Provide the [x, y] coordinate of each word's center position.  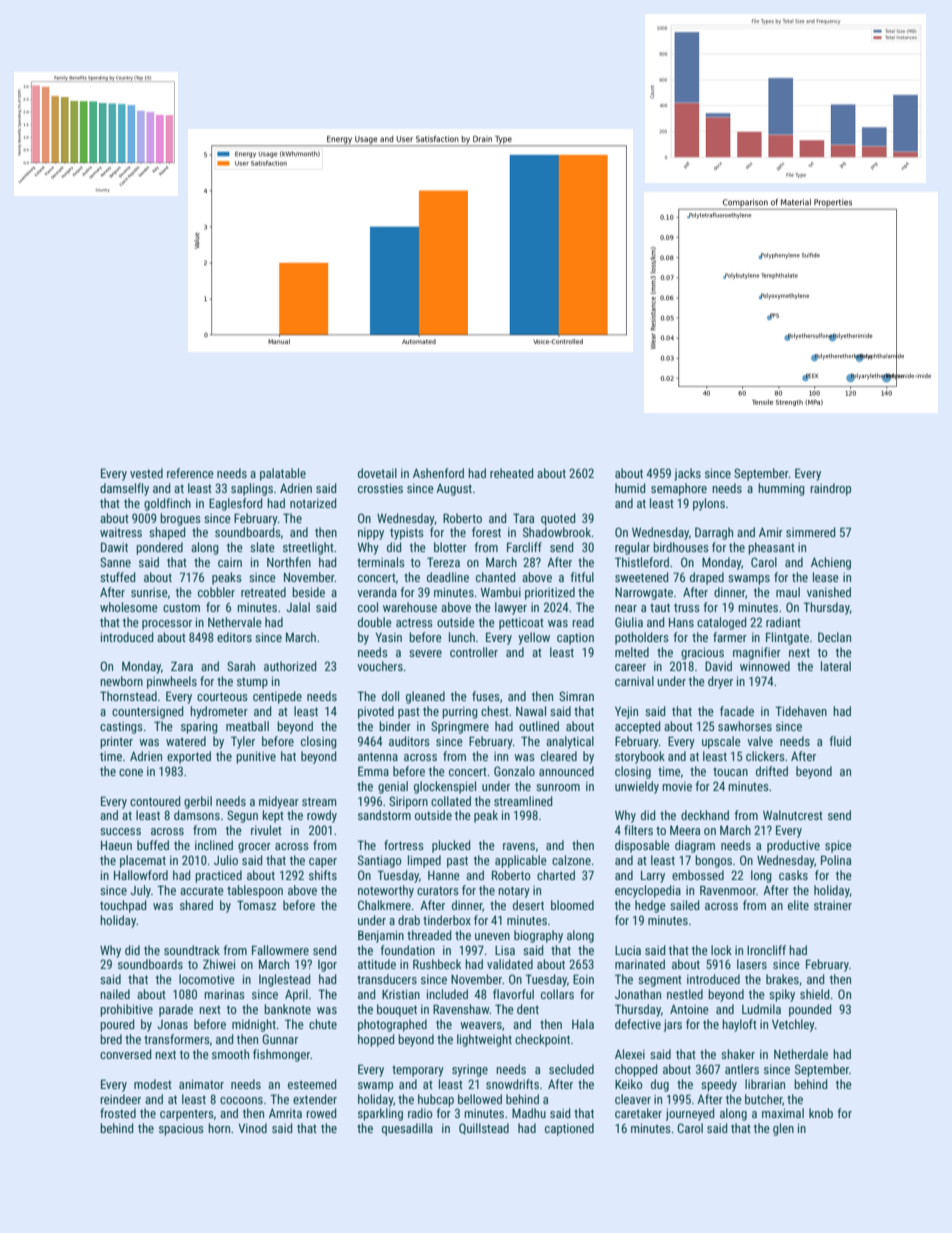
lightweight [484, 1040]
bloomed [572, 905]
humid [630, 488]
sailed [685, 905]
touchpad [123, 906]
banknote [287, 1009]
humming [781, 489]
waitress [121, 532]
